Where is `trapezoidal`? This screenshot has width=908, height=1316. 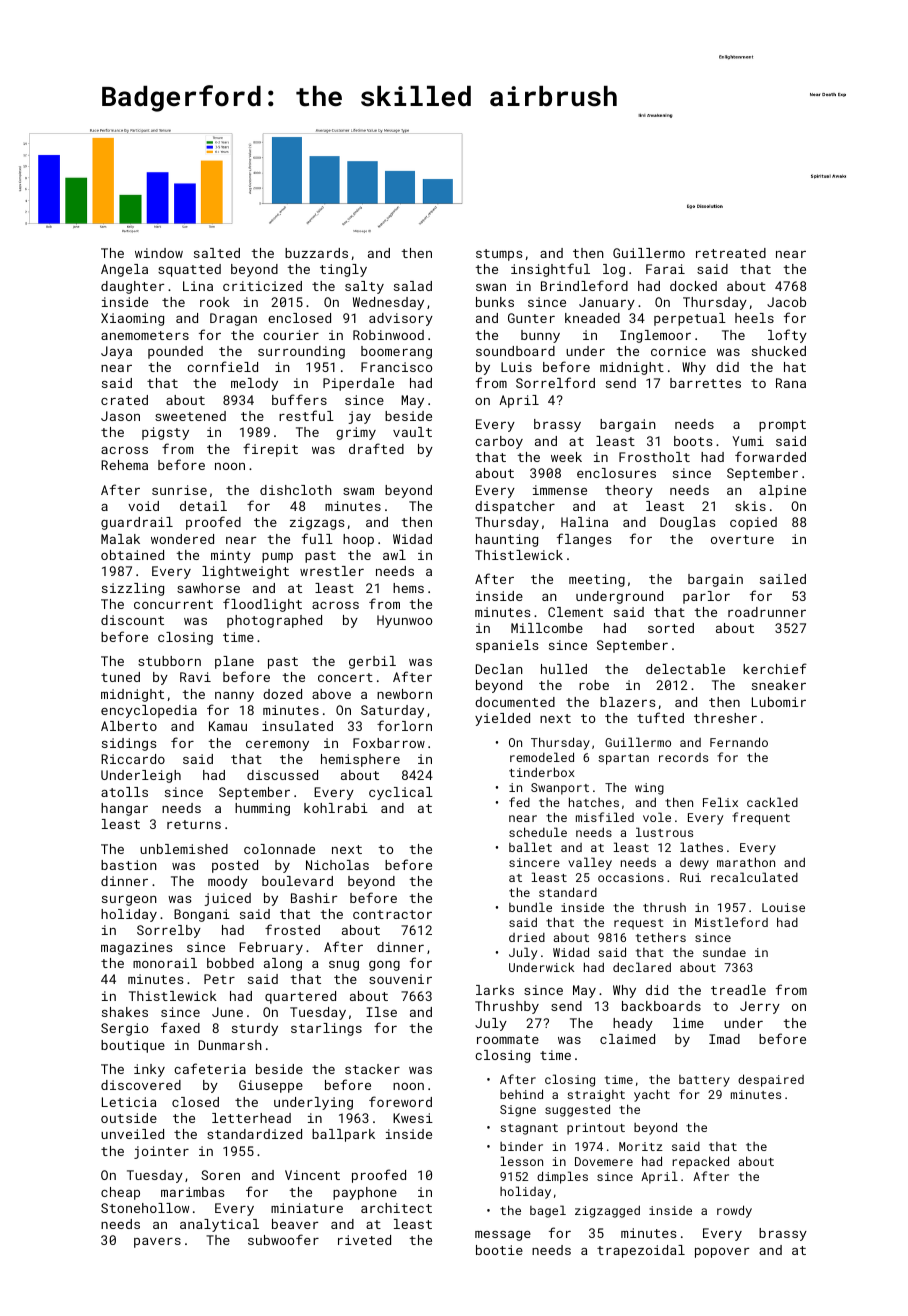
trapezoidal is located at coordinates (641, 1251).
